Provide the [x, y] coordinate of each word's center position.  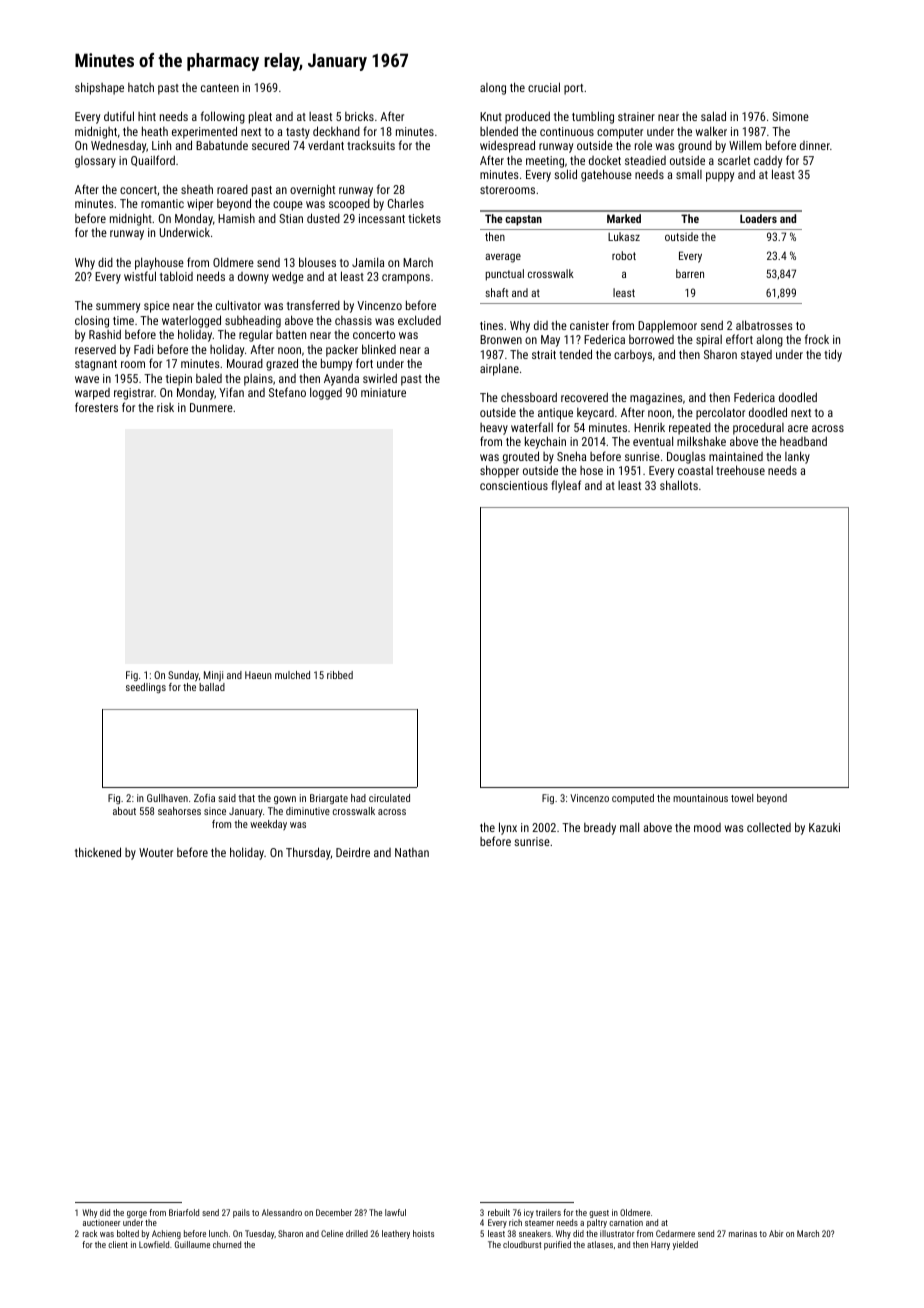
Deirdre [353, 852]
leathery [396, 1234]
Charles [406, 203]
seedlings [146, 688]
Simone [790, 116]
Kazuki [824, 827]
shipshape [99, 88]
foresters [96, 407]
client [118, 1244]
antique [555, 414]
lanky [797, 457]
